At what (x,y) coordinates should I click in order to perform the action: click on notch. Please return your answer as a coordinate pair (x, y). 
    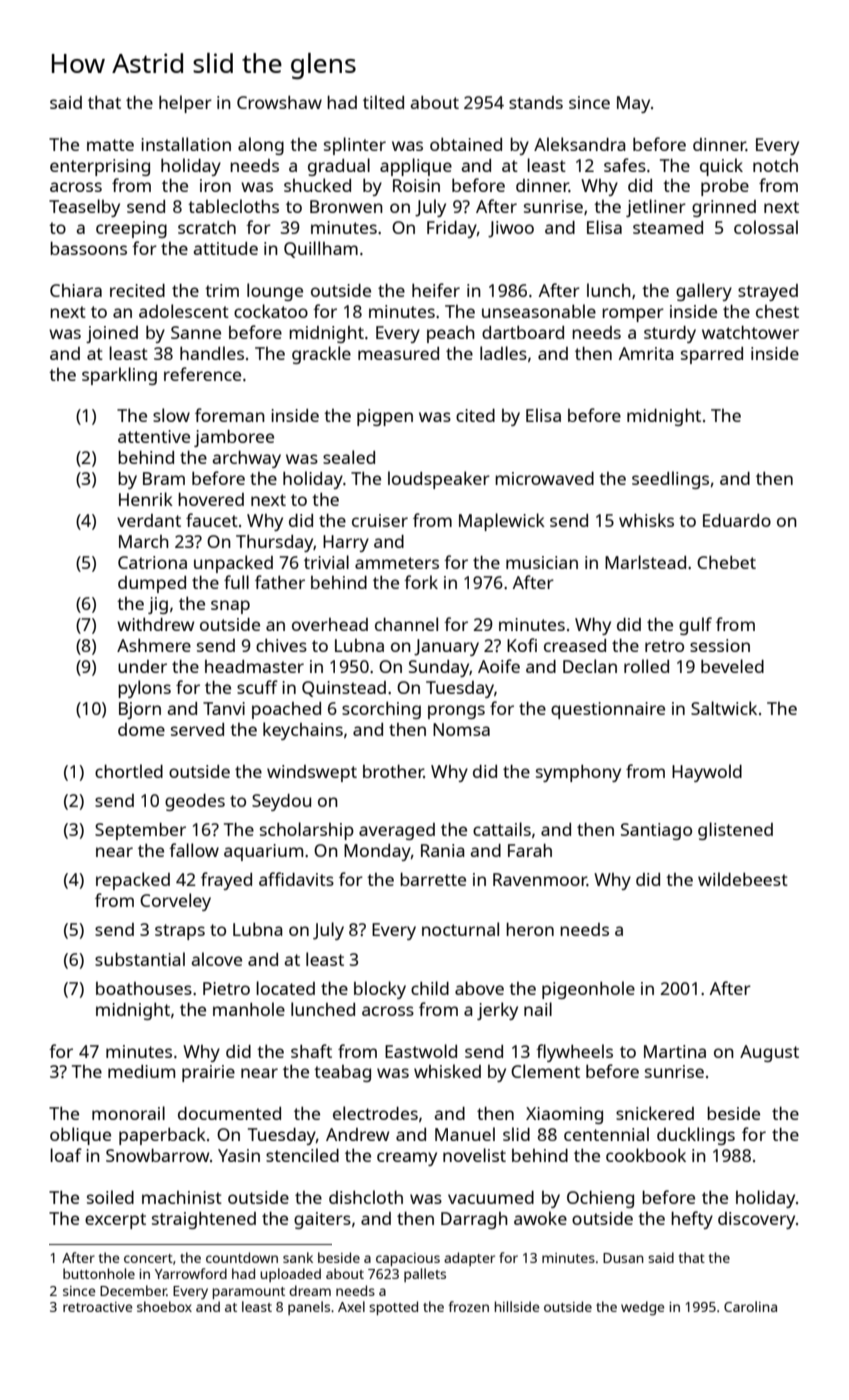
    Looking at the image, I should click on (775, 165).
